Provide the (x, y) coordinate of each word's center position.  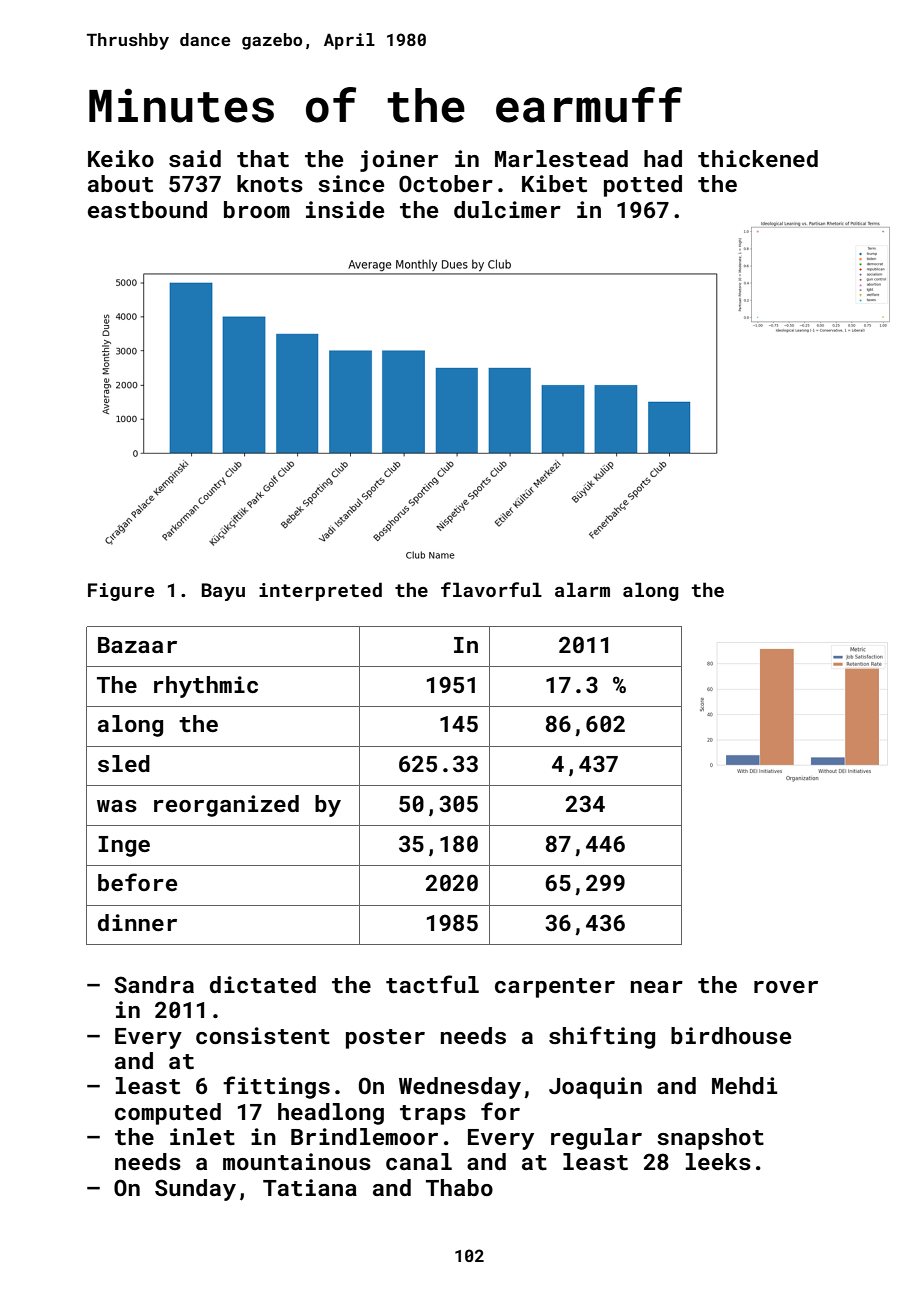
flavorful (491, 589)
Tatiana (310, 1187)
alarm (582, 589)
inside (345, 209)
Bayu (223, 592)
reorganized (226, 806)
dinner (137, 922)
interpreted (320, 591)
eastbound (147, 209)
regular (596, 1139)
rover (786, 987)
